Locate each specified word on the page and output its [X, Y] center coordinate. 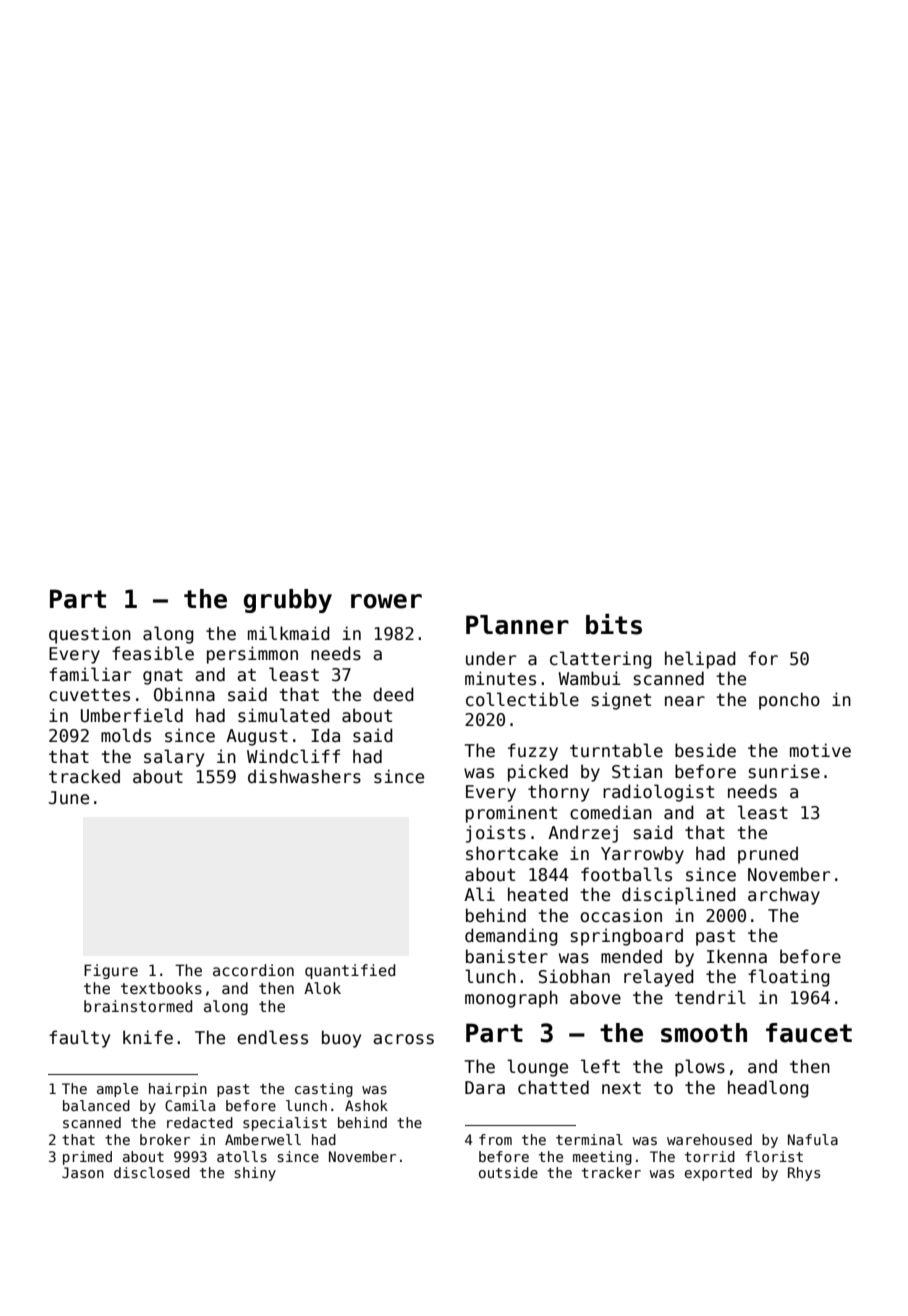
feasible [153, 653]
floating [789, 978]
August [257, 737]
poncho [789, 701]
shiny [255, 1174]
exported [718, 1174]
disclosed [152, 1172]
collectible [522, 699]
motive [820, 750]
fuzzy [533, 752]
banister [507, 956]
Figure [111, 971]
